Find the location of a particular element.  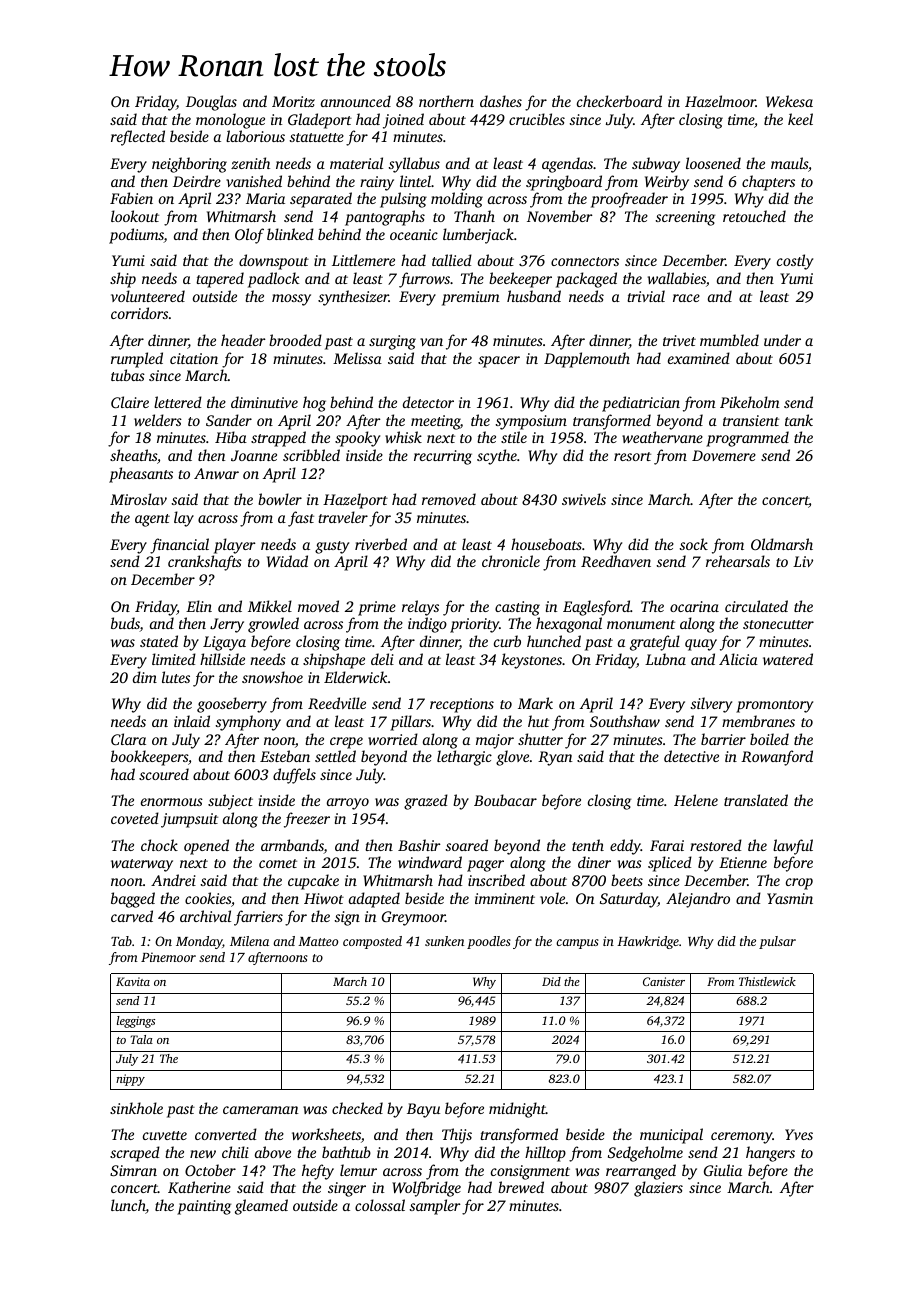

pillars is located at coordinates (410, 723).
